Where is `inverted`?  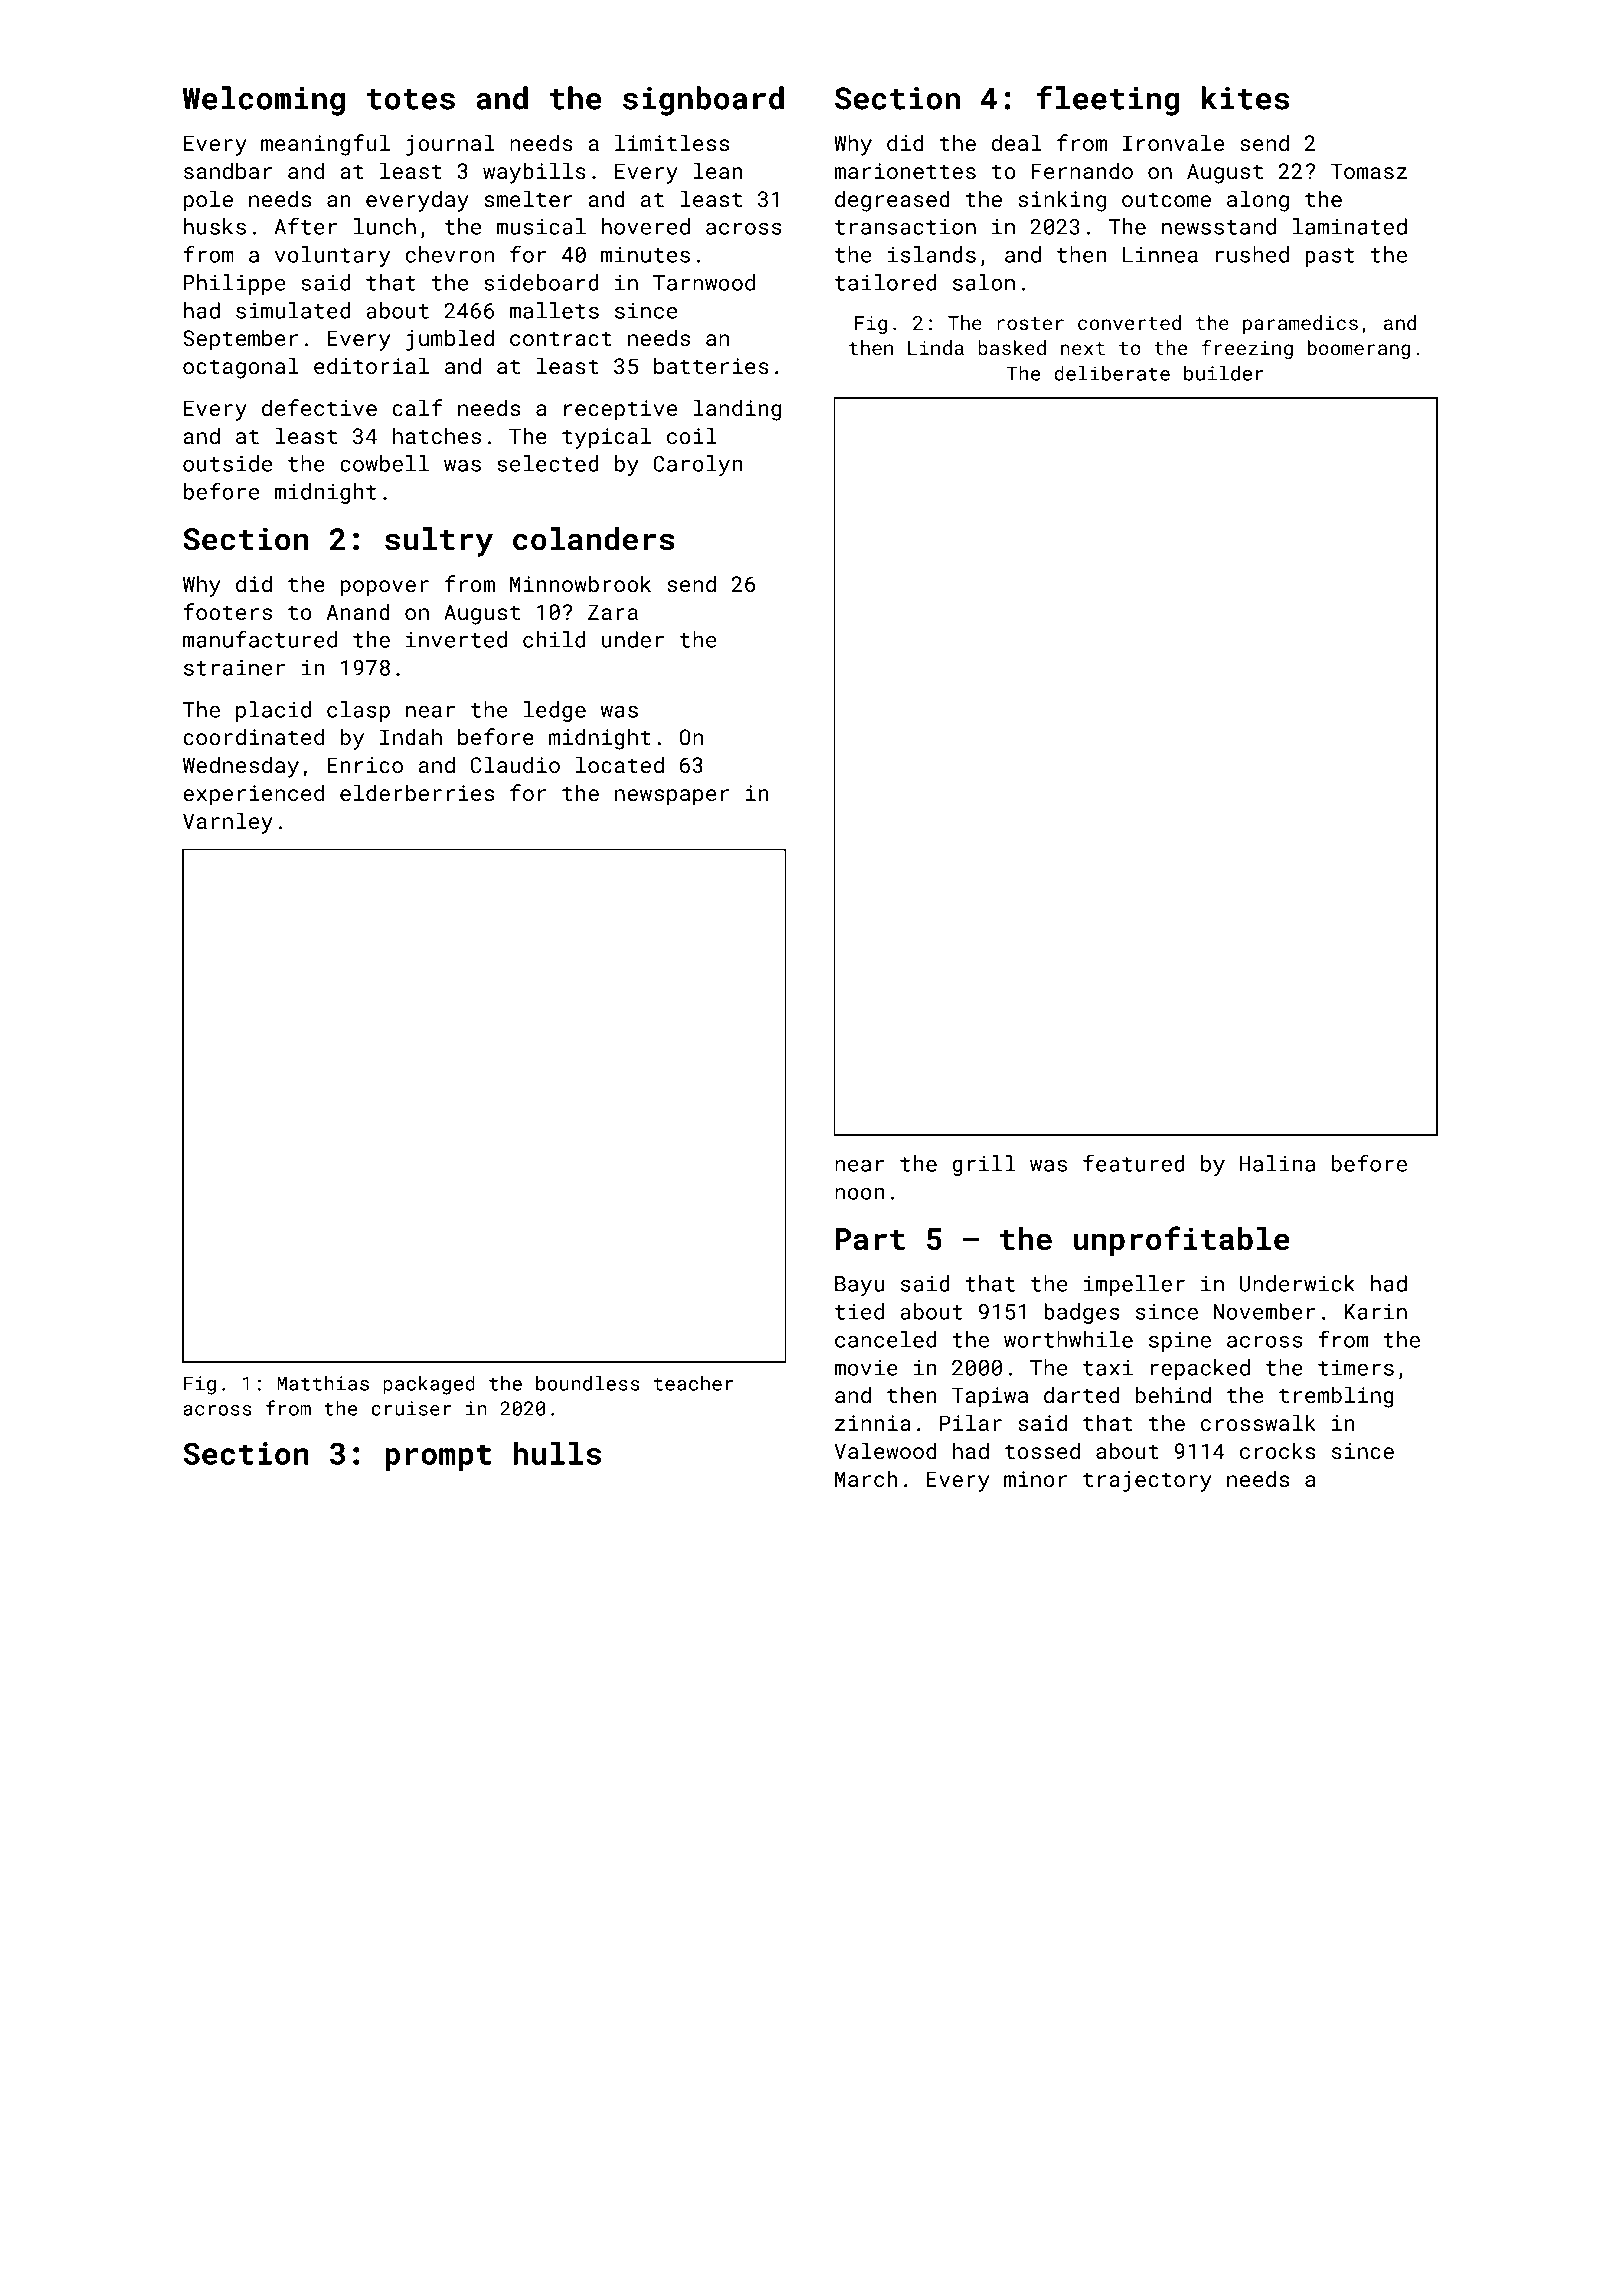 inverted is located at coordinates (456, 639).
